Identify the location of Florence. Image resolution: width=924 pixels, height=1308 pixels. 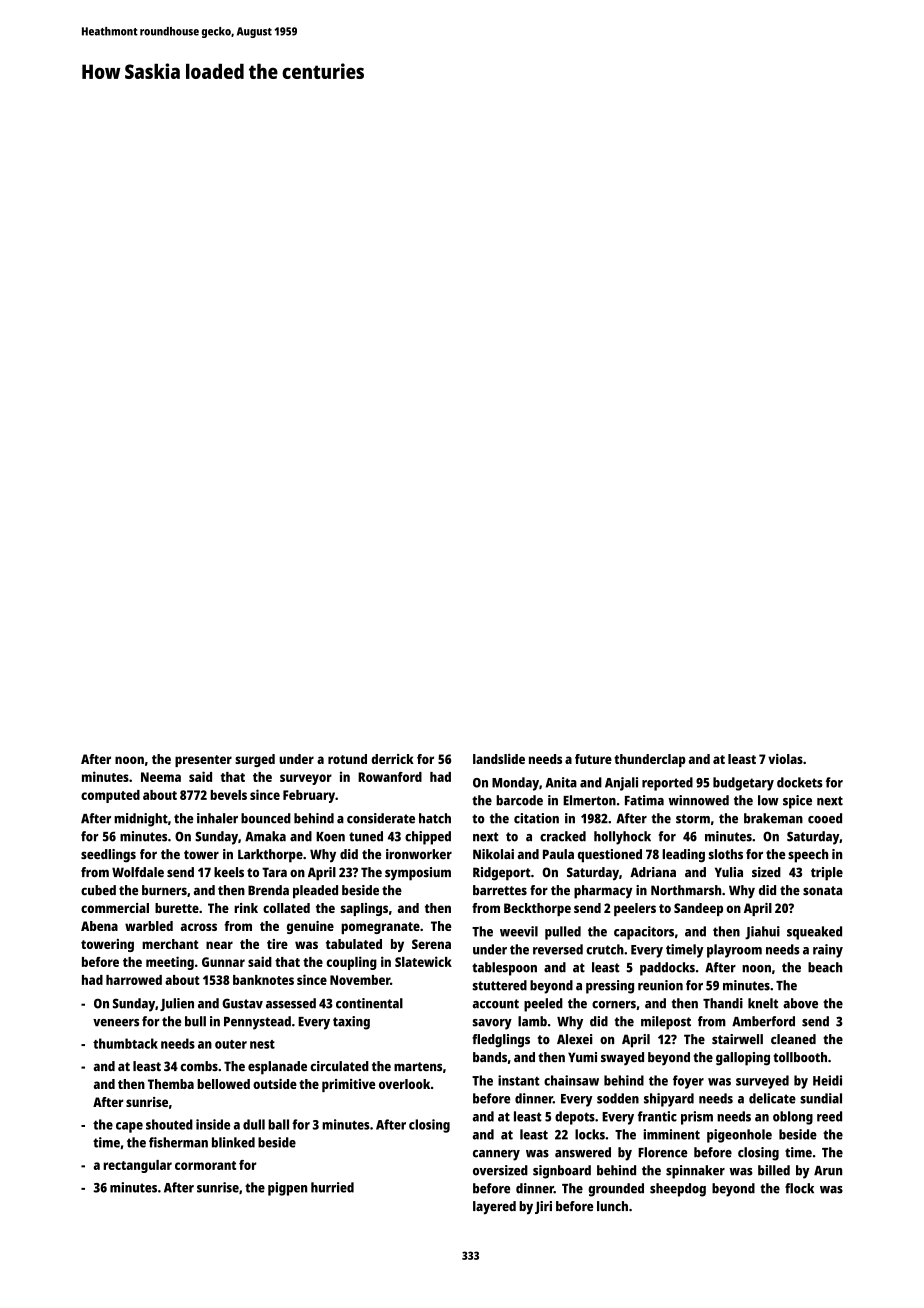
(662, 1152).
